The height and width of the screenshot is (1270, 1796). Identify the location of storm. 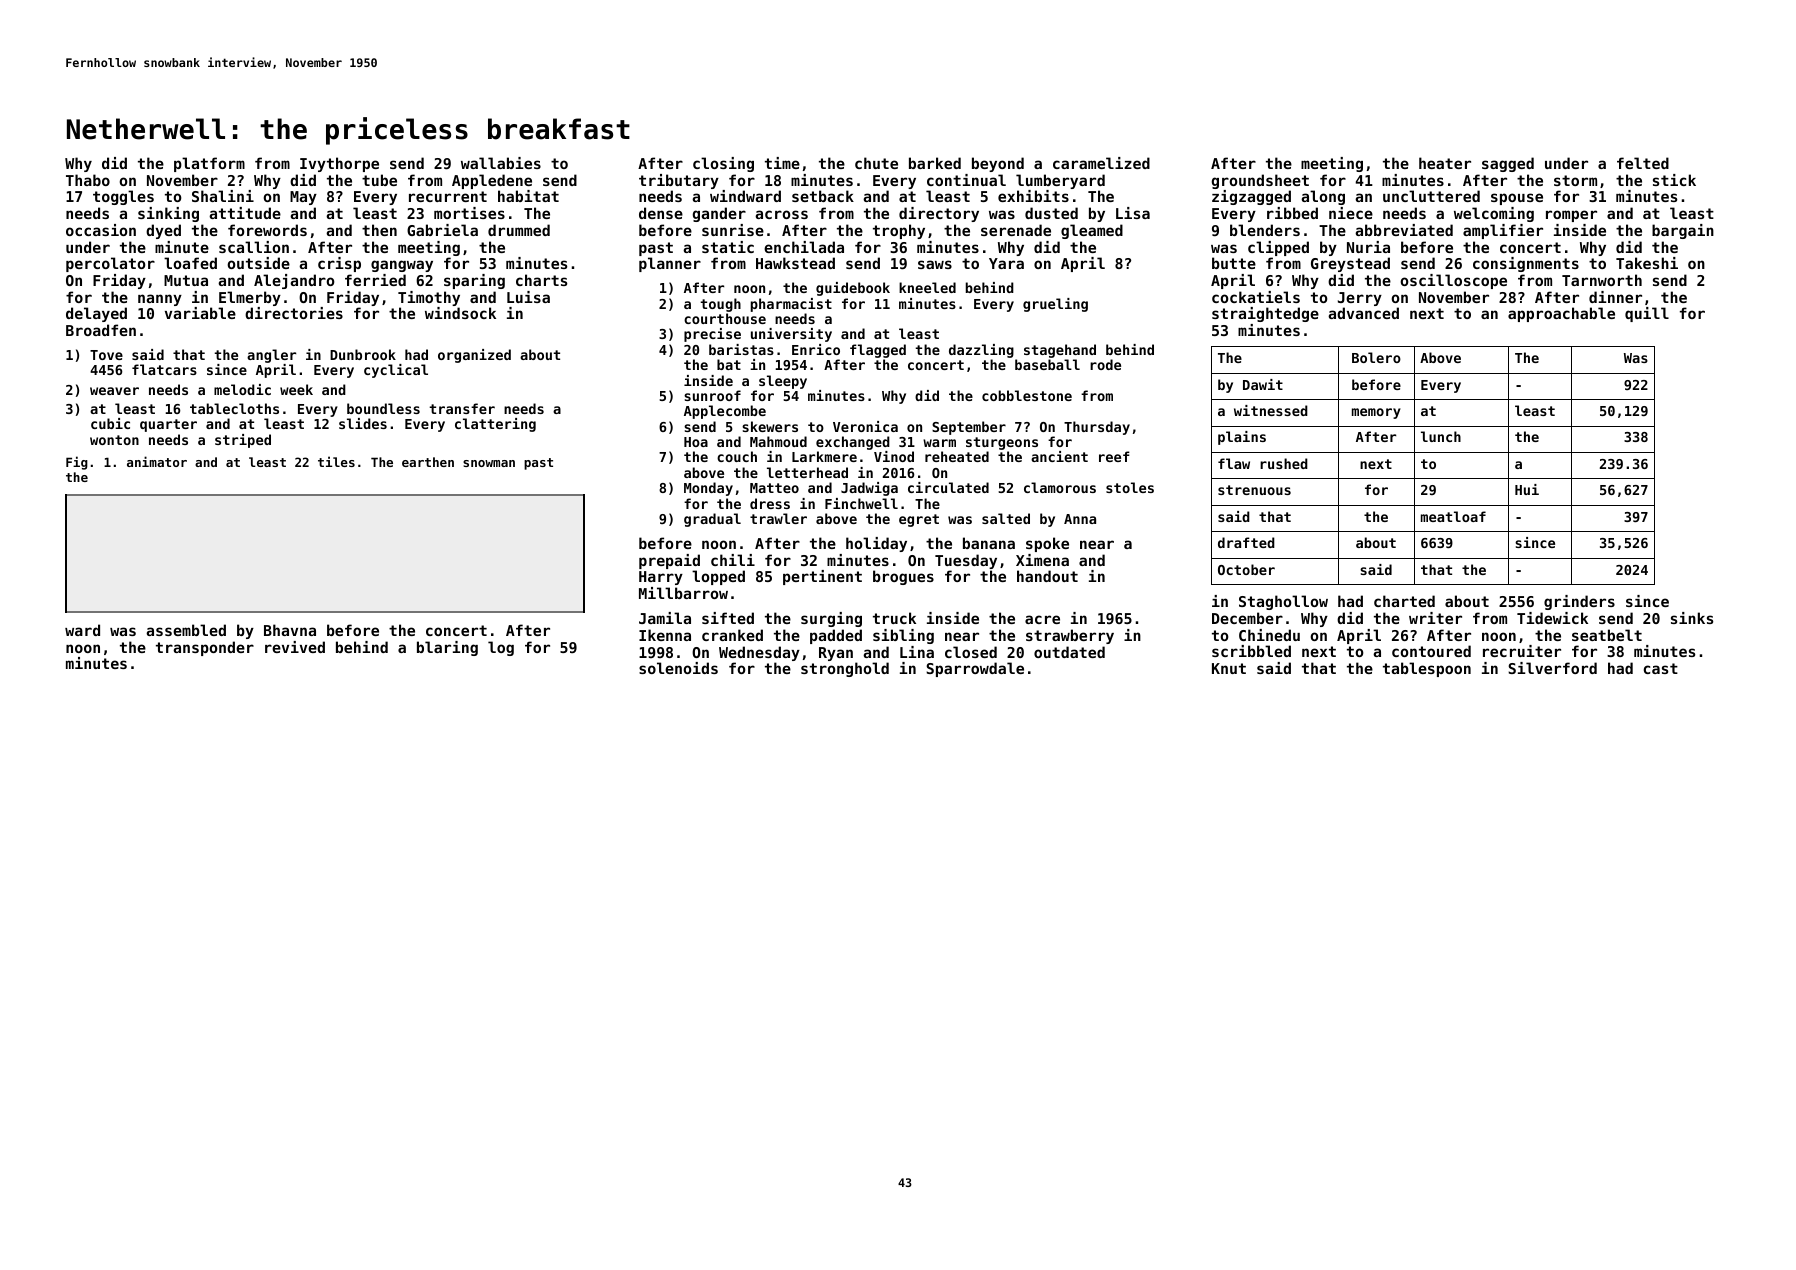
(1575, 180).
